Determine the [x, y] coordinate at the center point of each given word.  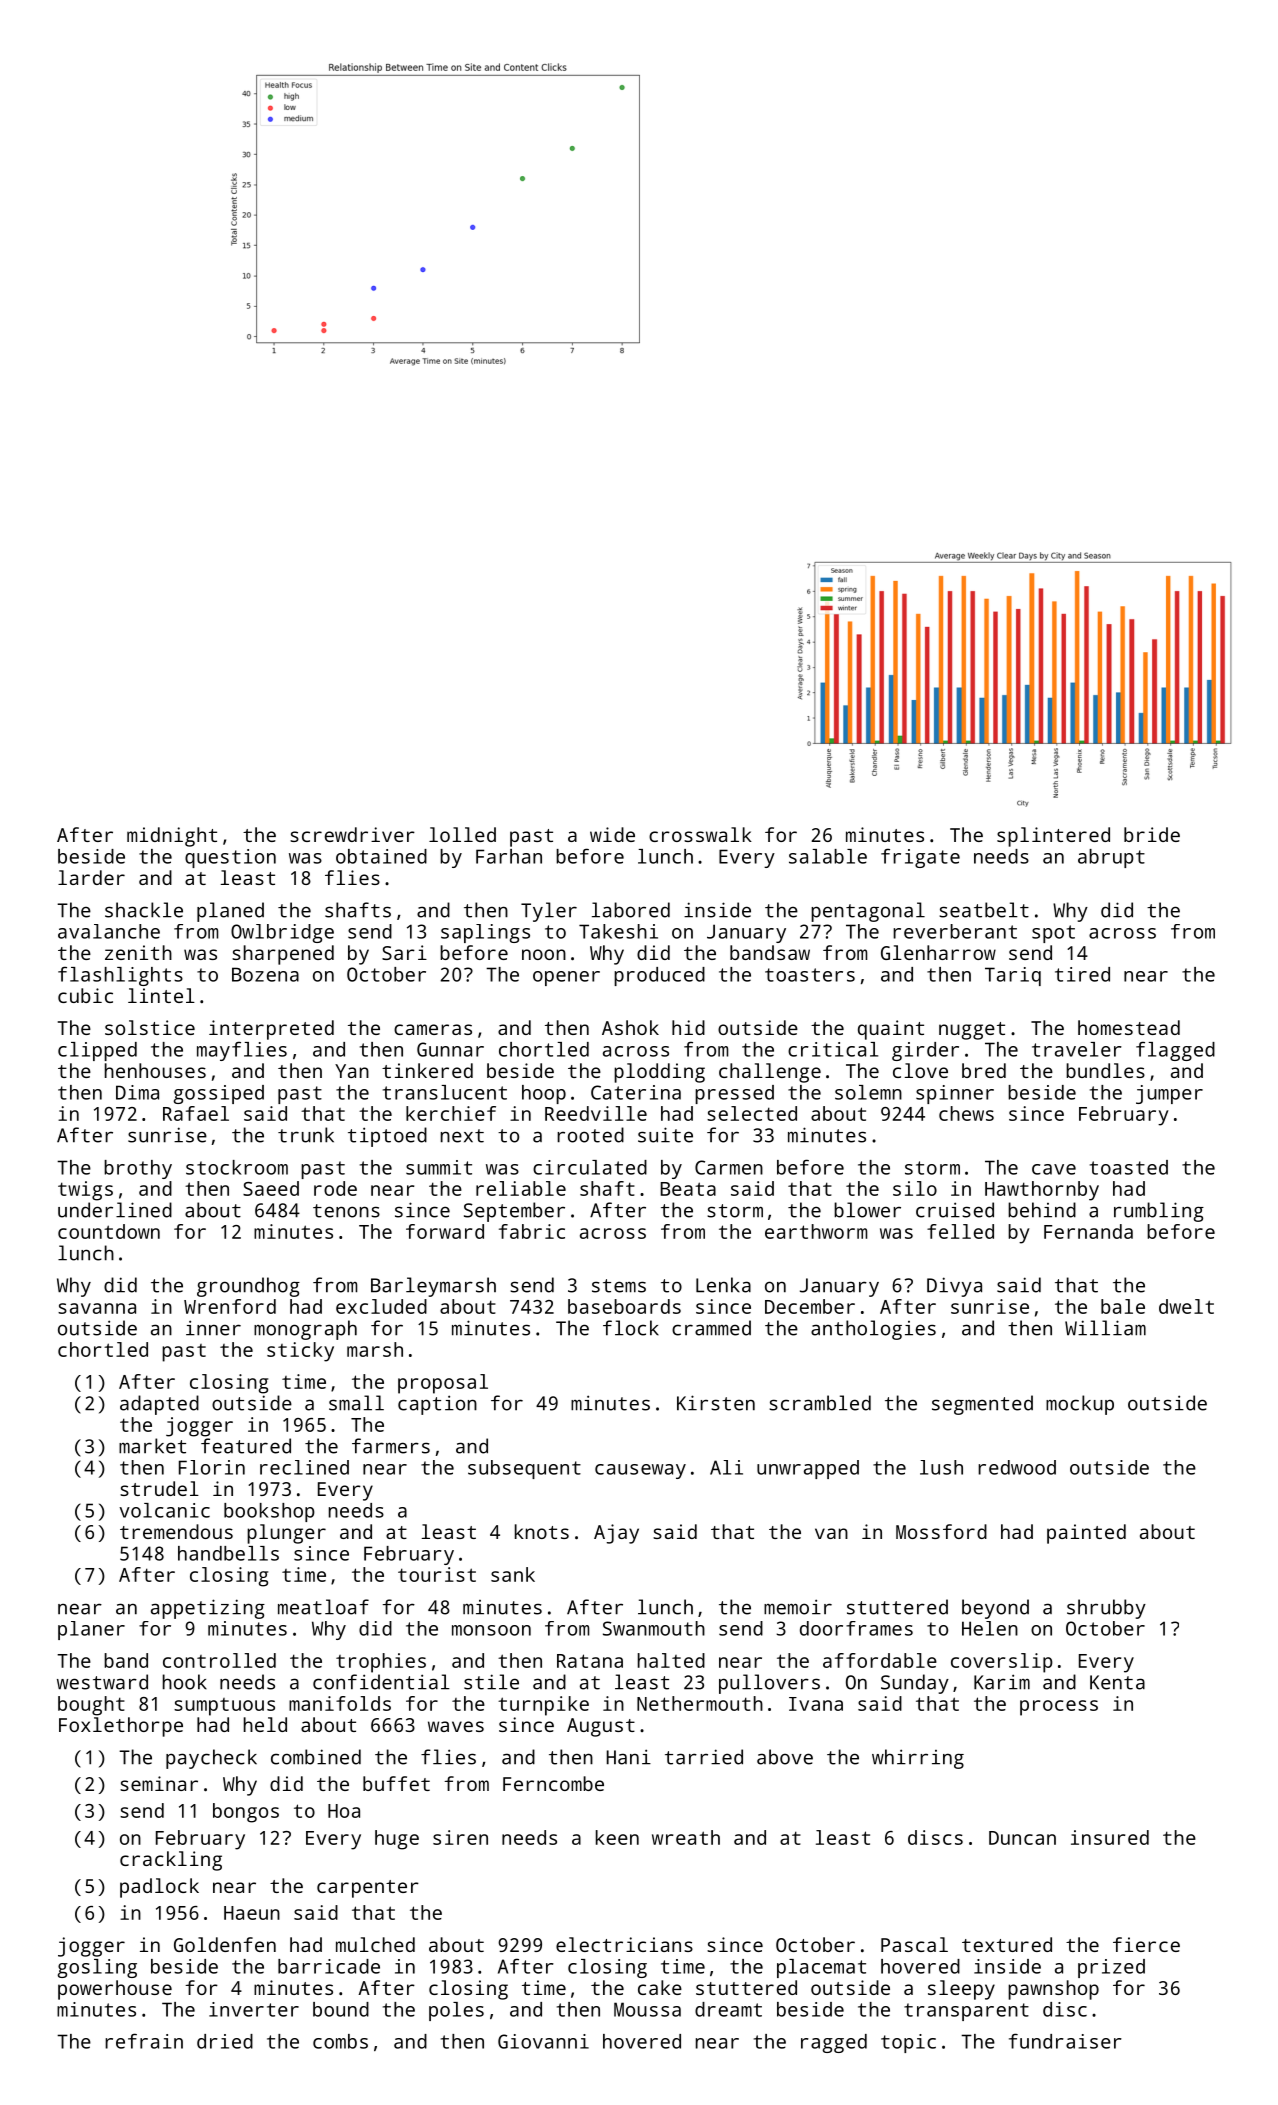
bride [1152, 834]
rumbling [1159, 1212]
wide [612, 834]
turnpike [543, 1706]
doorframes [856, 1628]
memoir [798, 1607]
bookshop [269, 1512]
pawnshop [1053, 1990]
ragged [834, 2043]
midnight [172, 837]
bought [91, 1706]
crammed [711, 1328]
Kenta [1117, 1682]
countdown [109, 1231]
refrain [144, 2041]
